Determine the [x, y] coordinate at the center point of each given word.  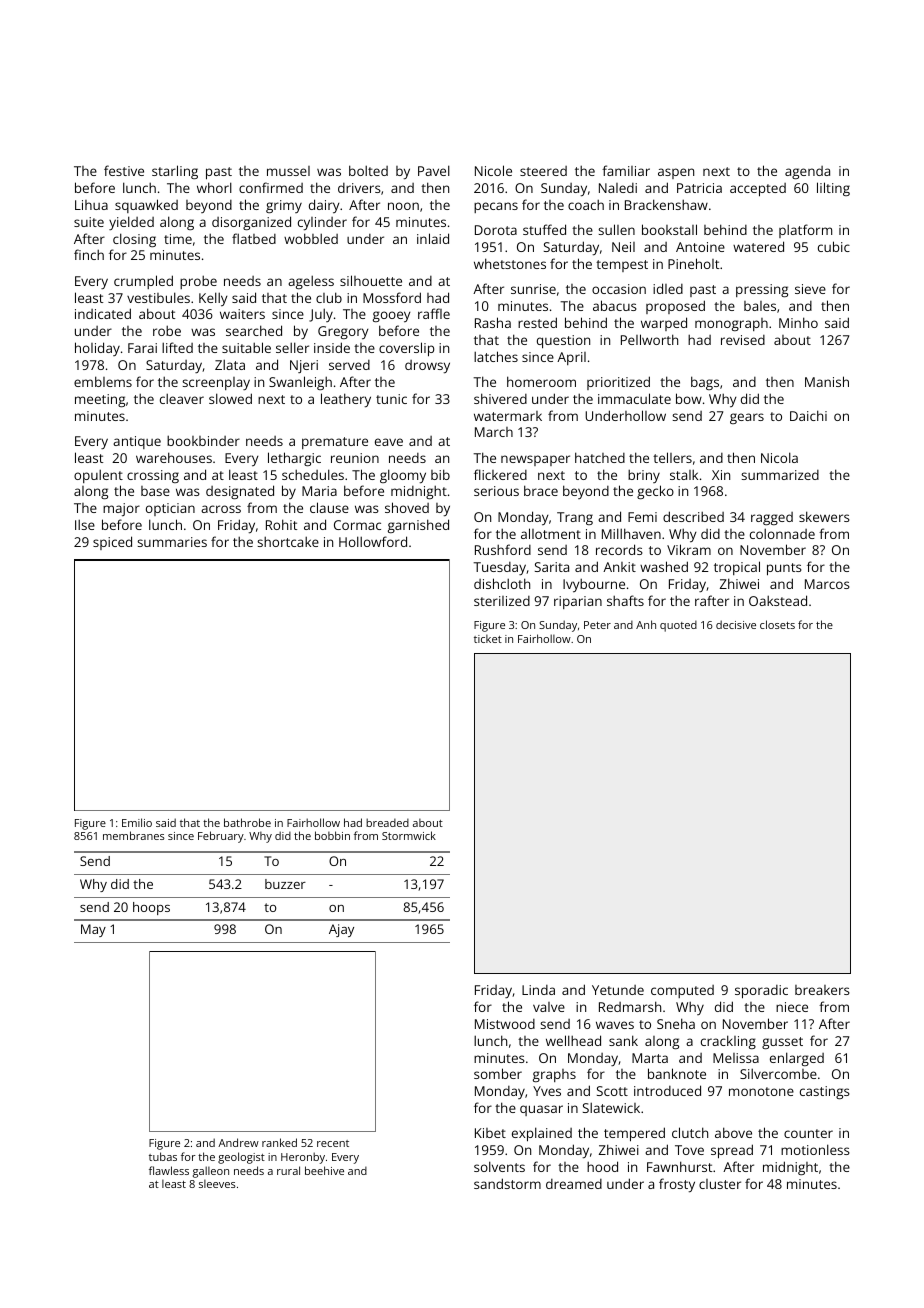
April [571, 358]
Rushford [503, 549]
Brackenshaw [666, 204]
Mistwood [505, 1024]
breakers [822, 990]
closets [777, 624]
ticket [488, 638]
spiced [112, 543]
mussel [288, 171]
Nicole [493, 170]
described [693, 516]
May [93, 930]
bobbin [332, 835]
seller [292, 347]
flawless [169, 1170]
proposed [675, 307]
